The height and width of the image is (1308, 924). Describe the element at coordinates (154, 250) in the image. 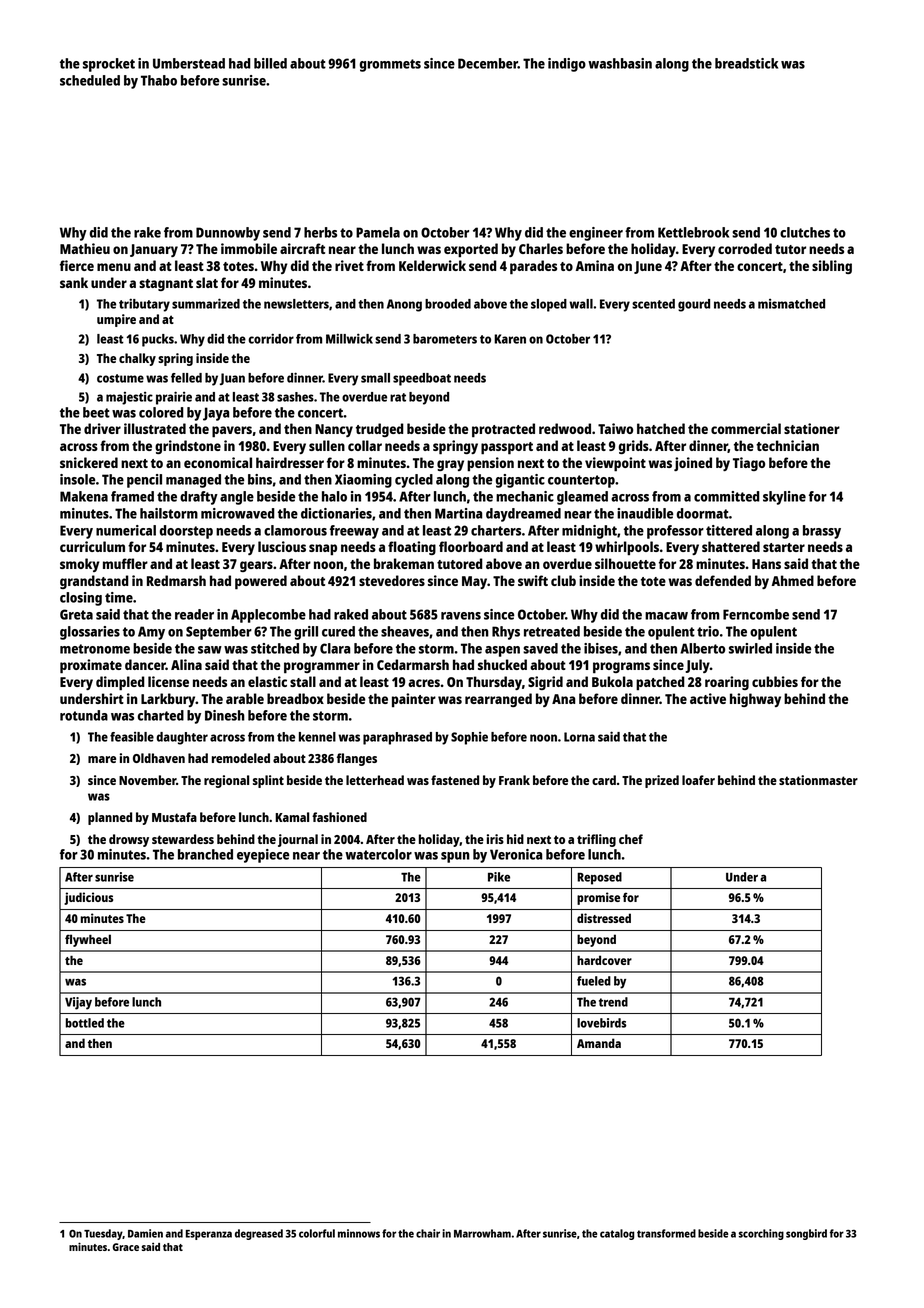

I see `January` at that location.
